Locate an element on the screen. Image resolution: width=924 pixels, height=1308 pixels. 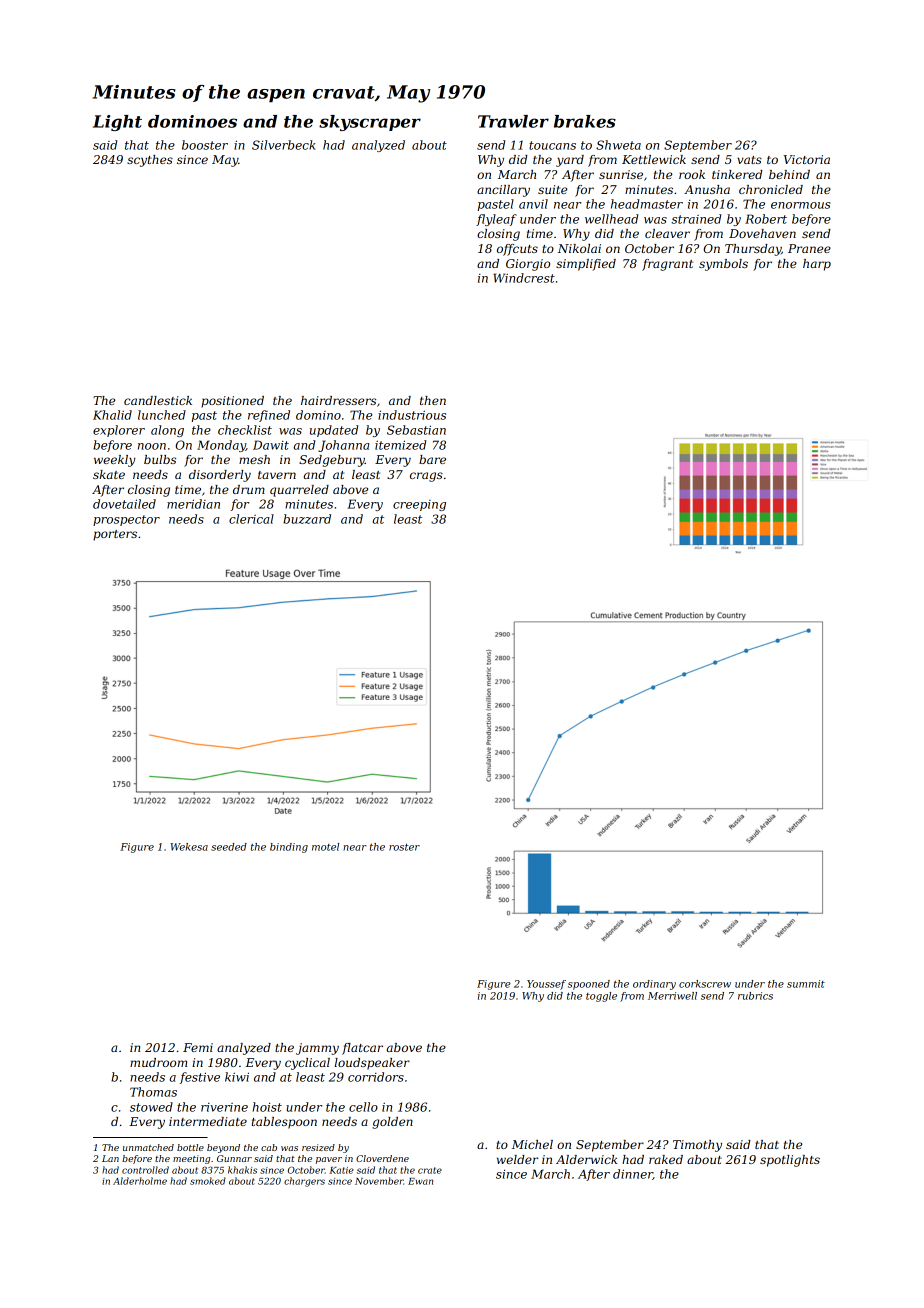
Kettlewick is located at coordinates (654, 159).
